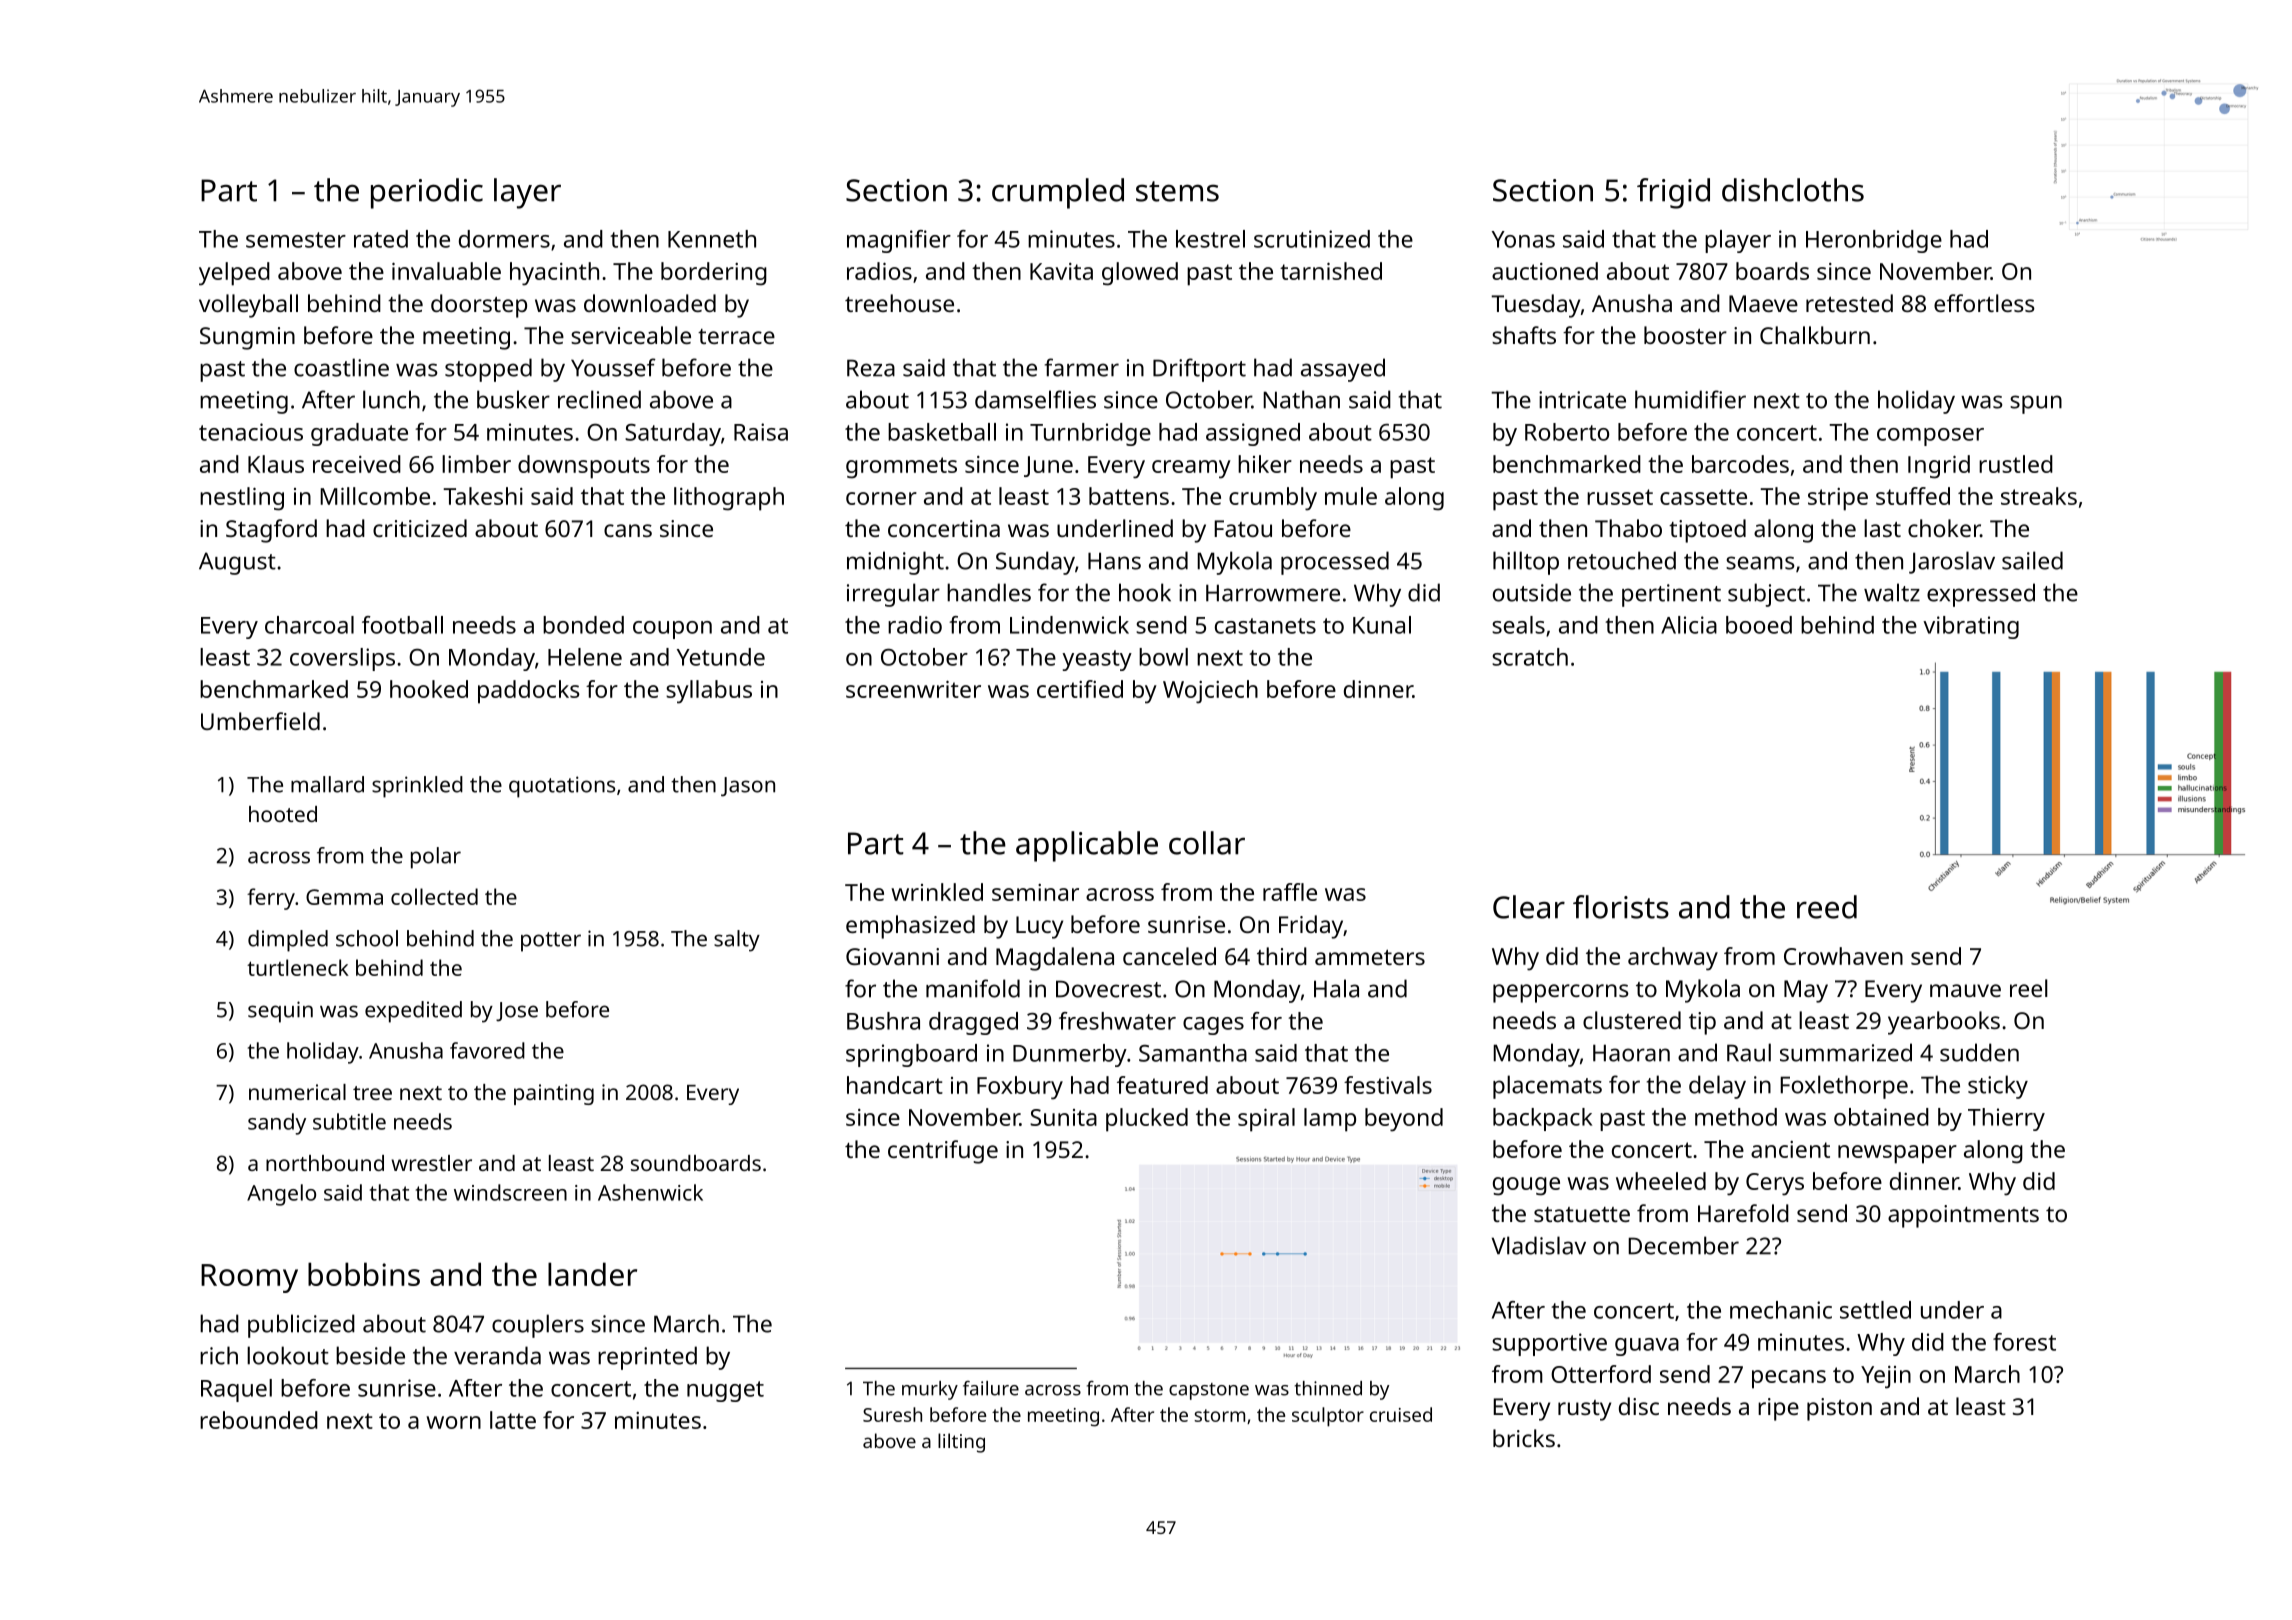 The image size is (2292, 1620). What do you see at coordinates (413, 1012) in the screenshot?
I see `expedited` at bounding box center [413, 1012].
